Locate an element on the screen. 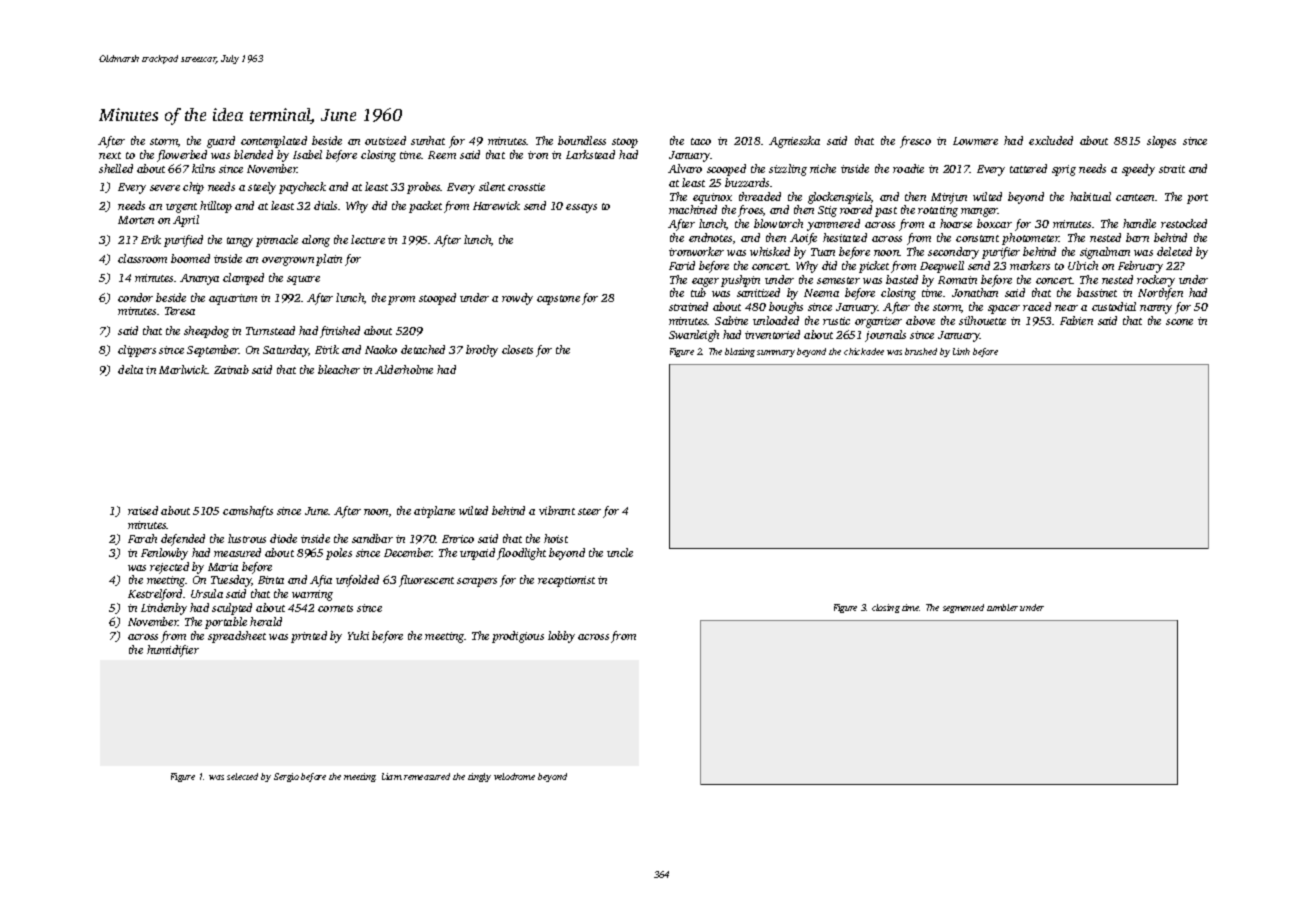 This screenshot has width=1308, height=924. Erik is located at coordinates (151, 239).
